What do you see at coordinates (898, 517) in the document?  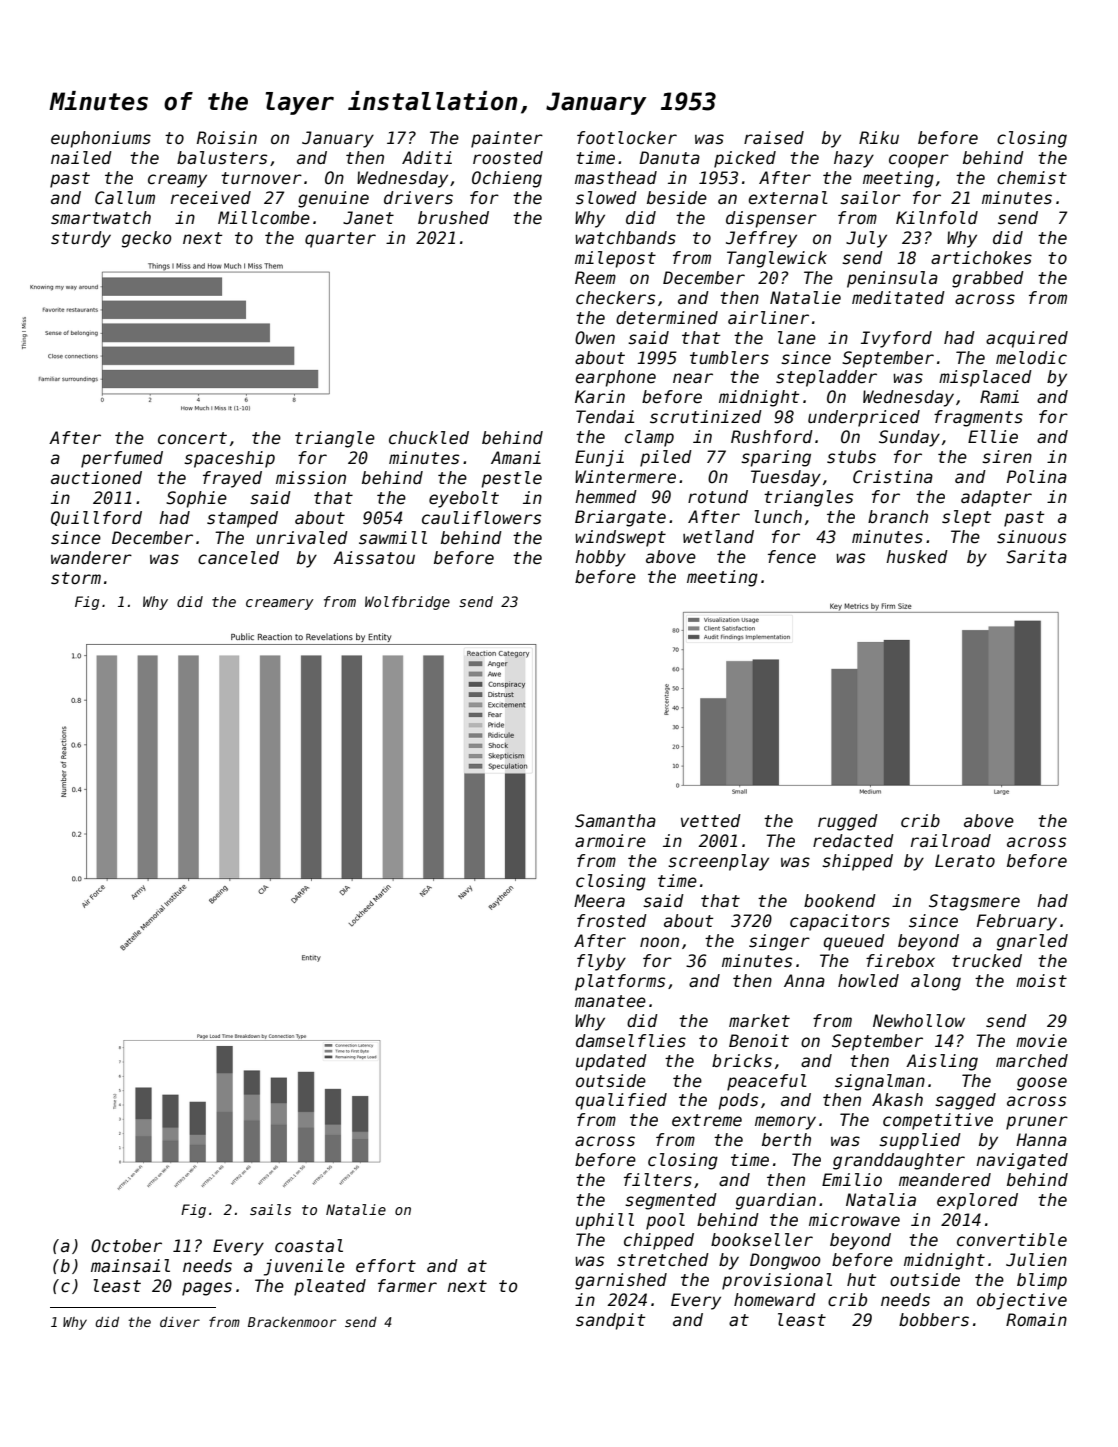 I see `branch` at bounding box center [898, 517].
